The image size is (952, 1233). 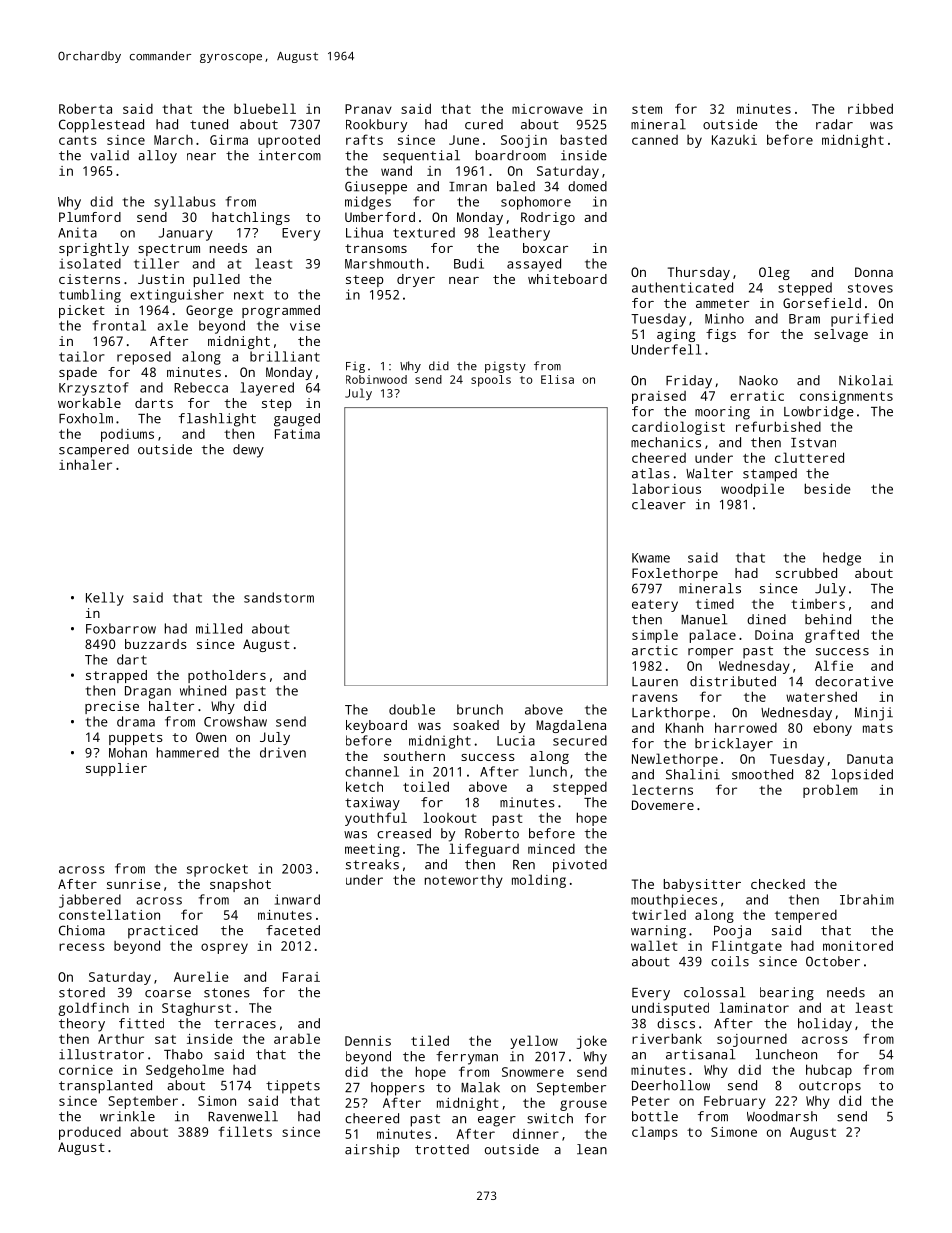 I want to click on picket, so click(x=82, y=311).
